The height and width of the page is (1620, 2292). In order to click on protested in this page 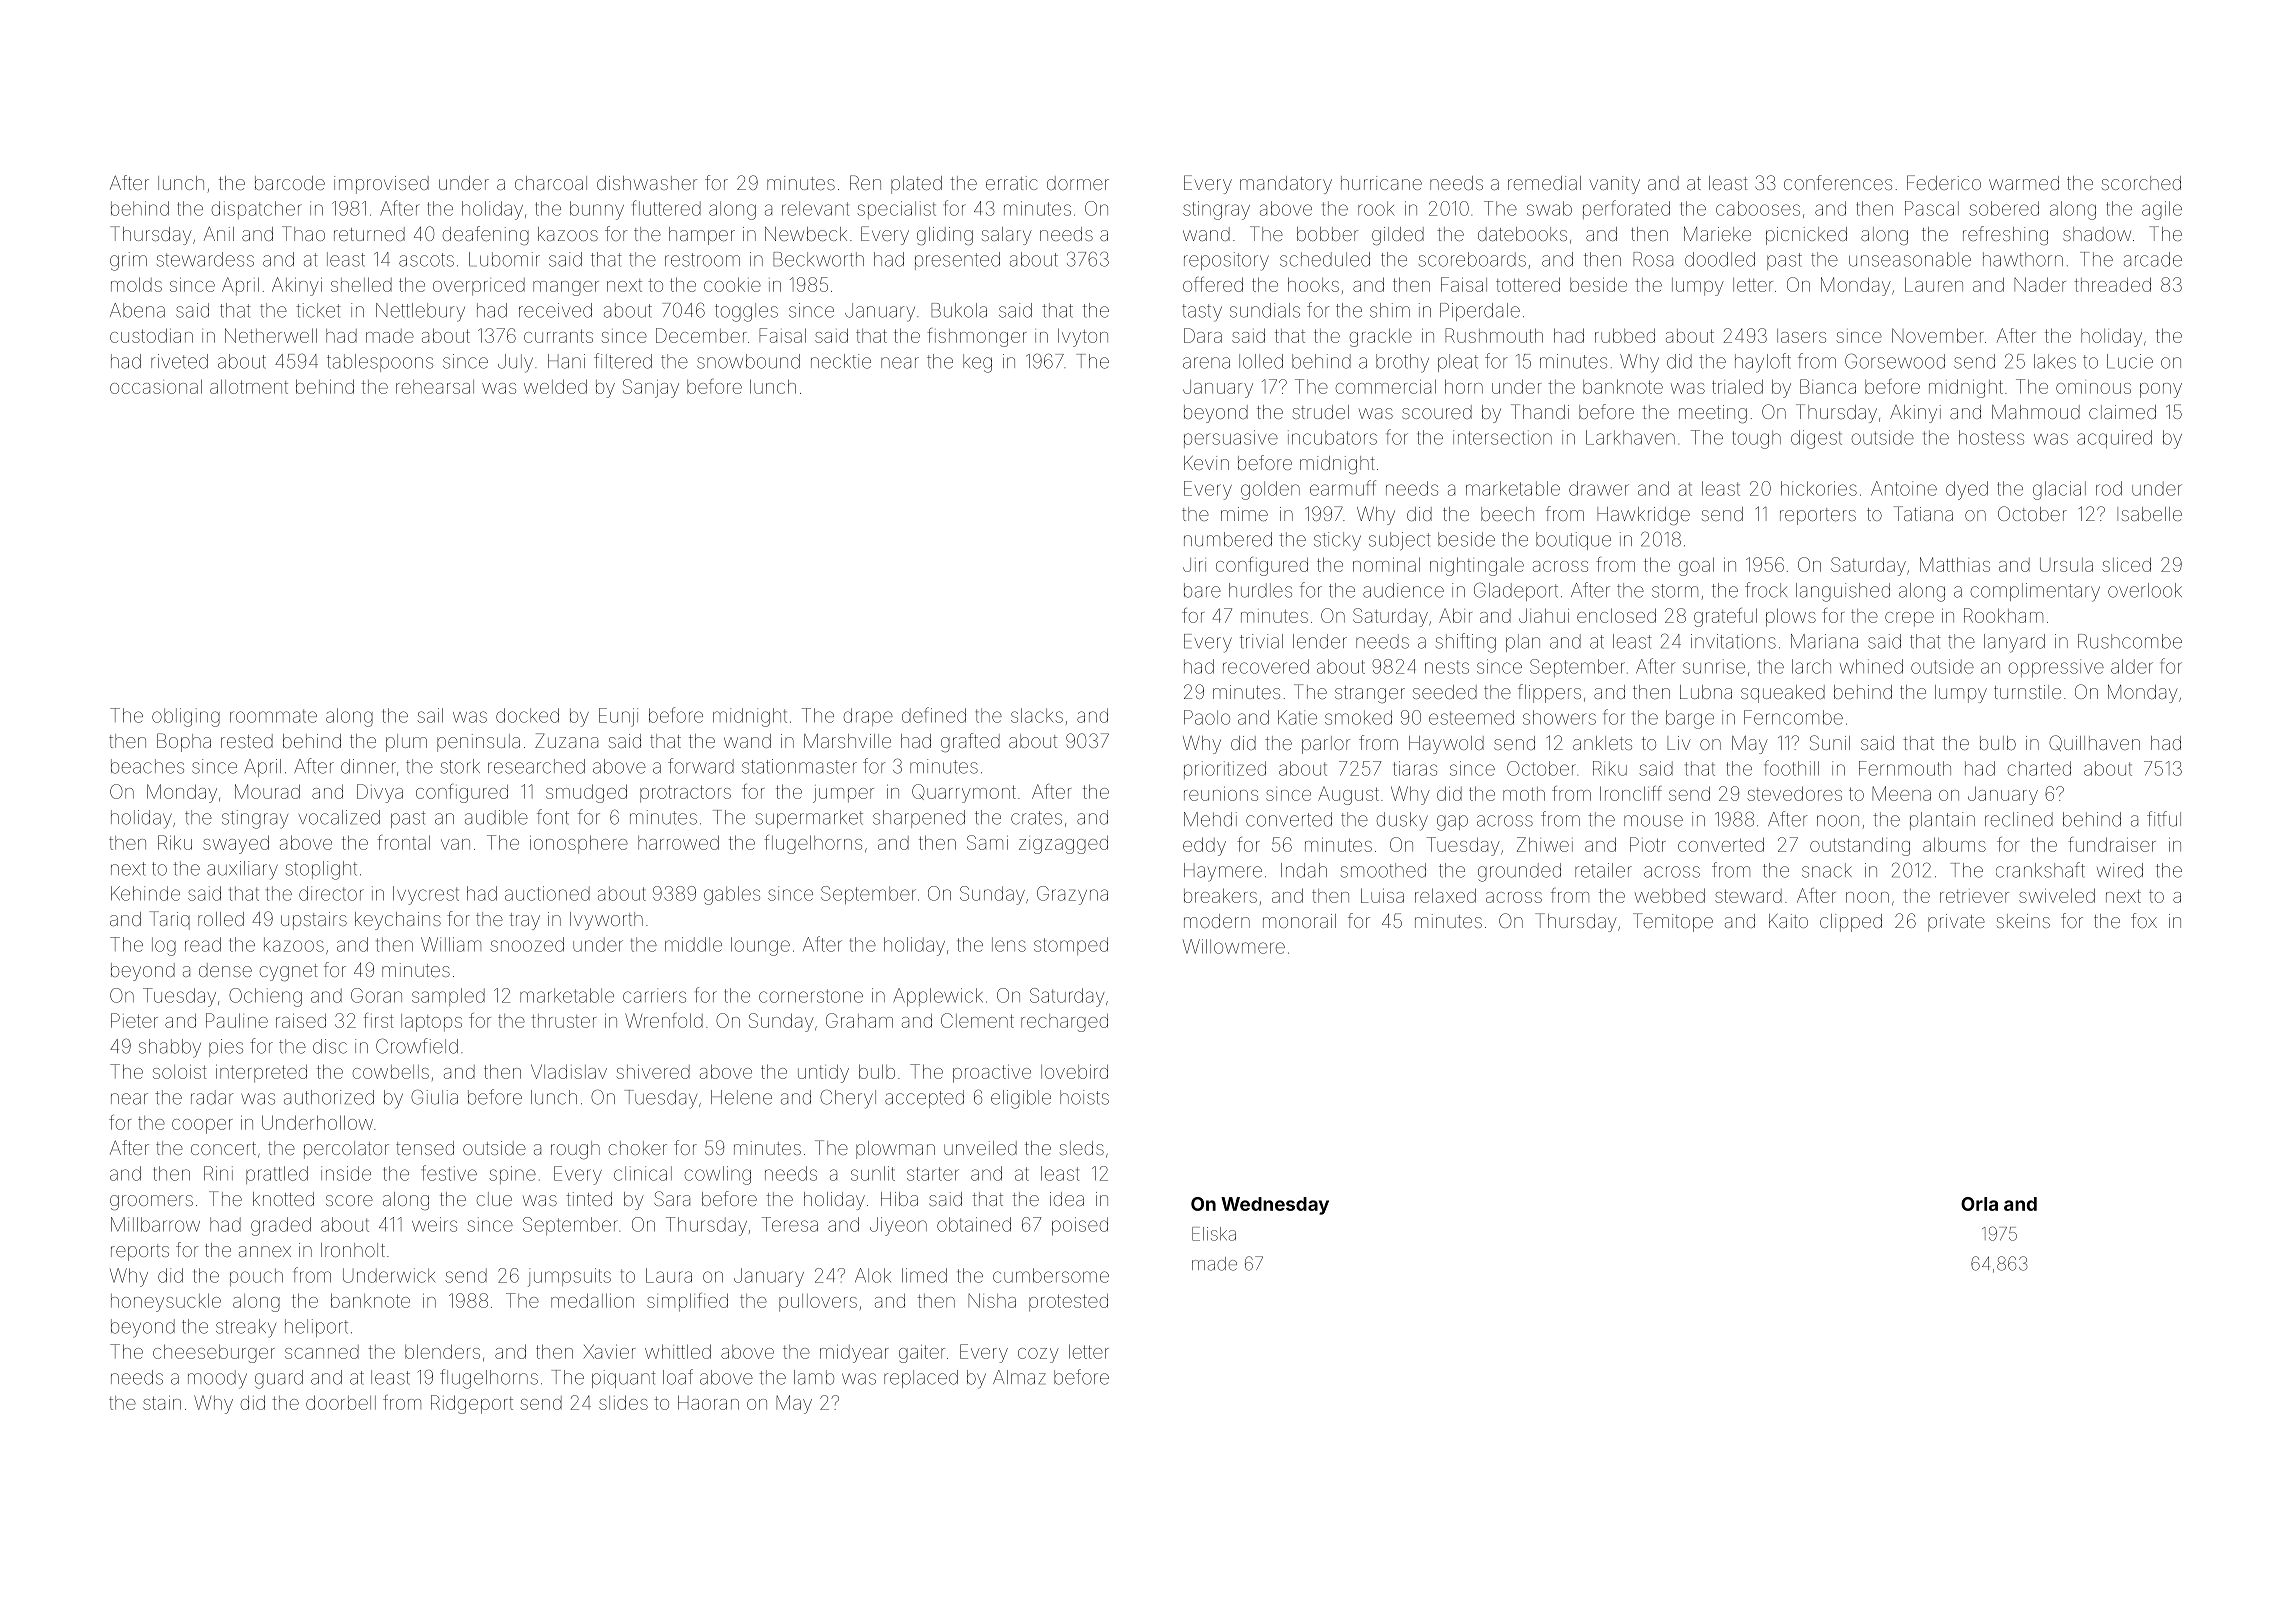, I will do `click(1068, 1303)`.
